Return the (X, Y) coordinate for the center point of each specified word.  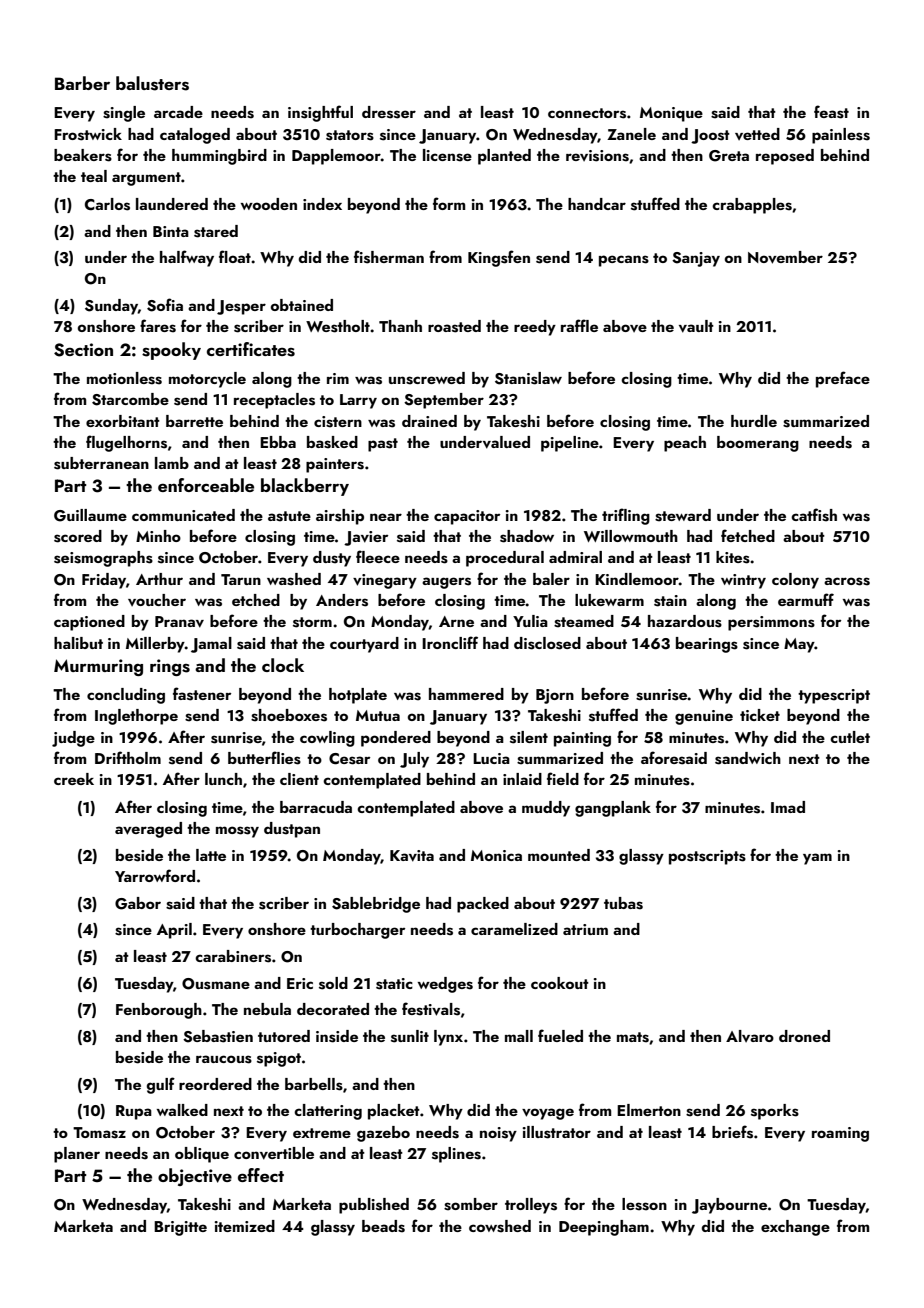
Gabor (138, 903)
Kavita (412, 856)
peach (685, 444)
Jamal (211, 645)
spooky (171, 351)
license (447, 155)
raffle (579, 325)
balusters (152, 83)
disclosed (547, 643)
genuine (704, 717)
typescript (834, 696)
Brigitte (180, 1228)
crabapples (752, 206)
